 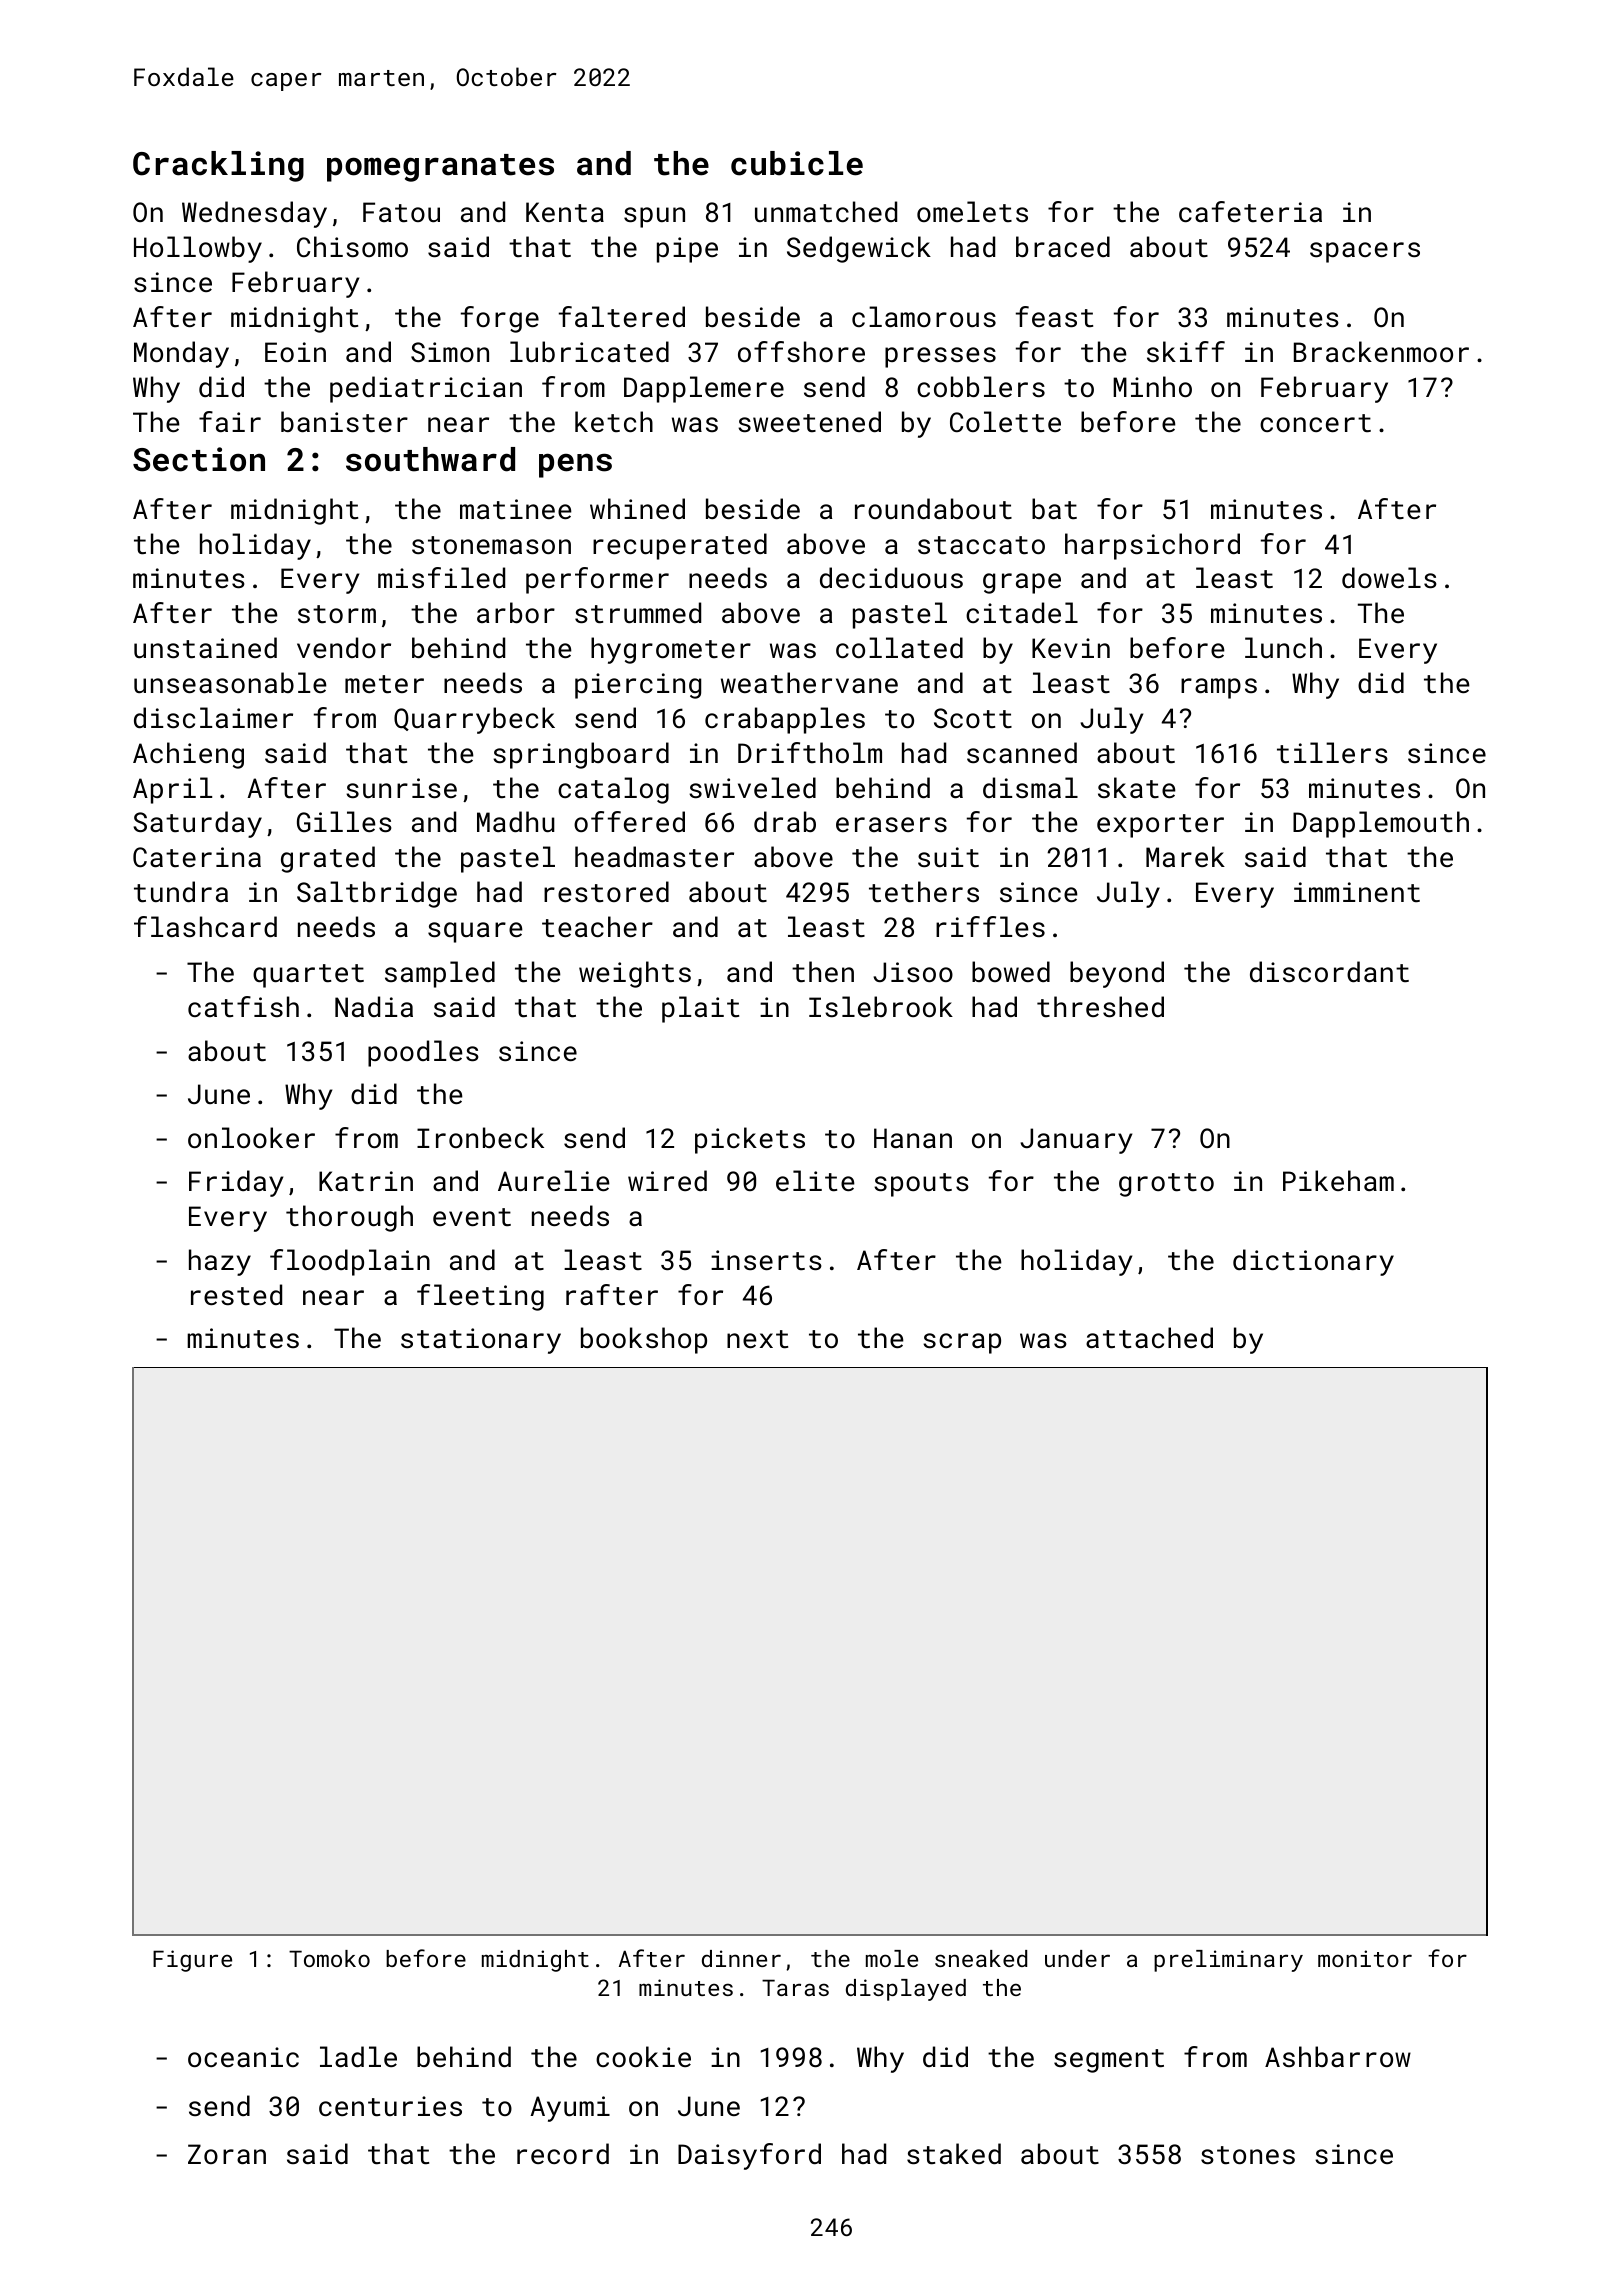 What do you see at coordinates (962, 1343) in the screenshot?
I see `scrap` at bounding box center [962, 1343].
